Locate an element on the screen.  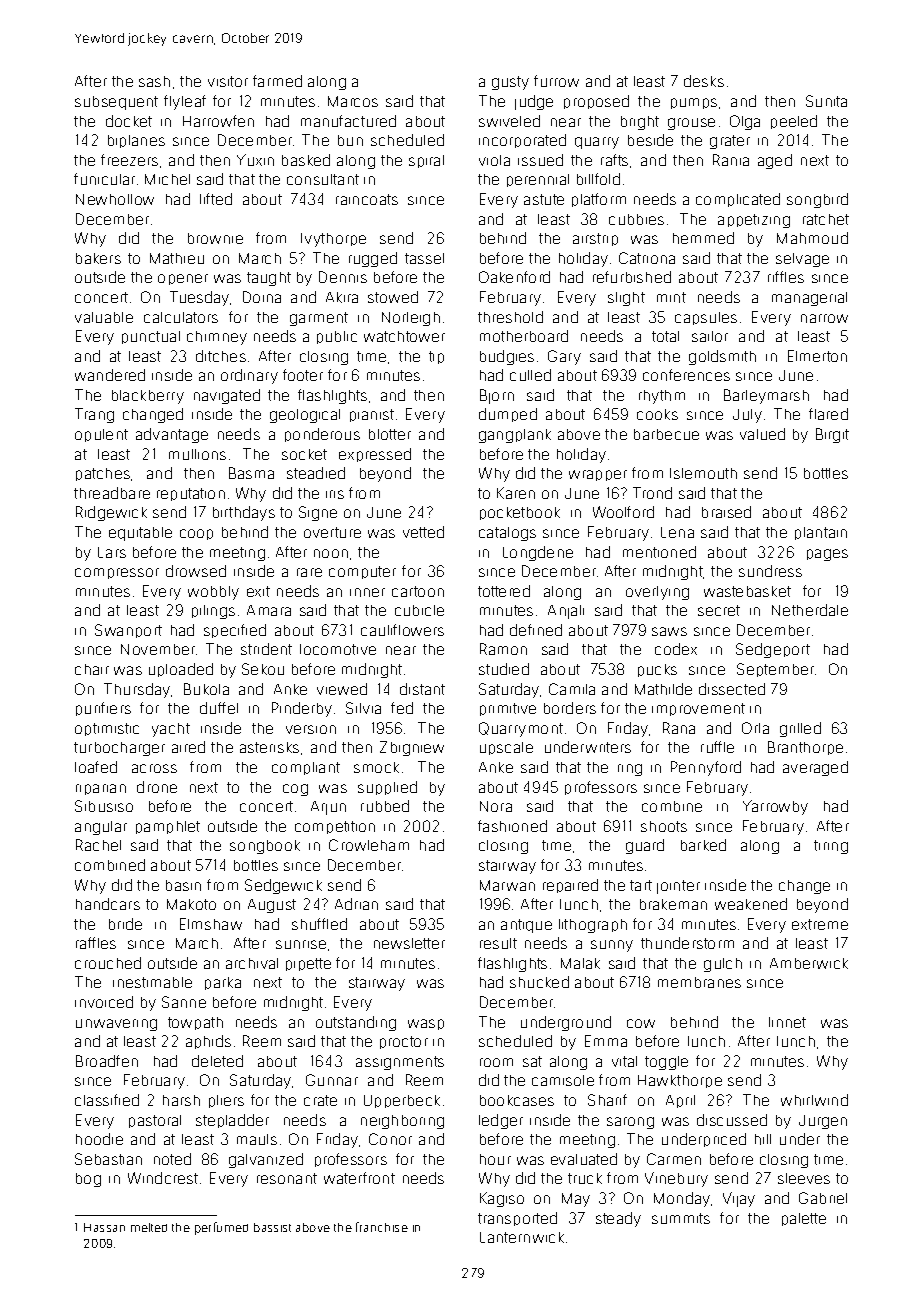
aphids is located at coordinates (208, 1042).
